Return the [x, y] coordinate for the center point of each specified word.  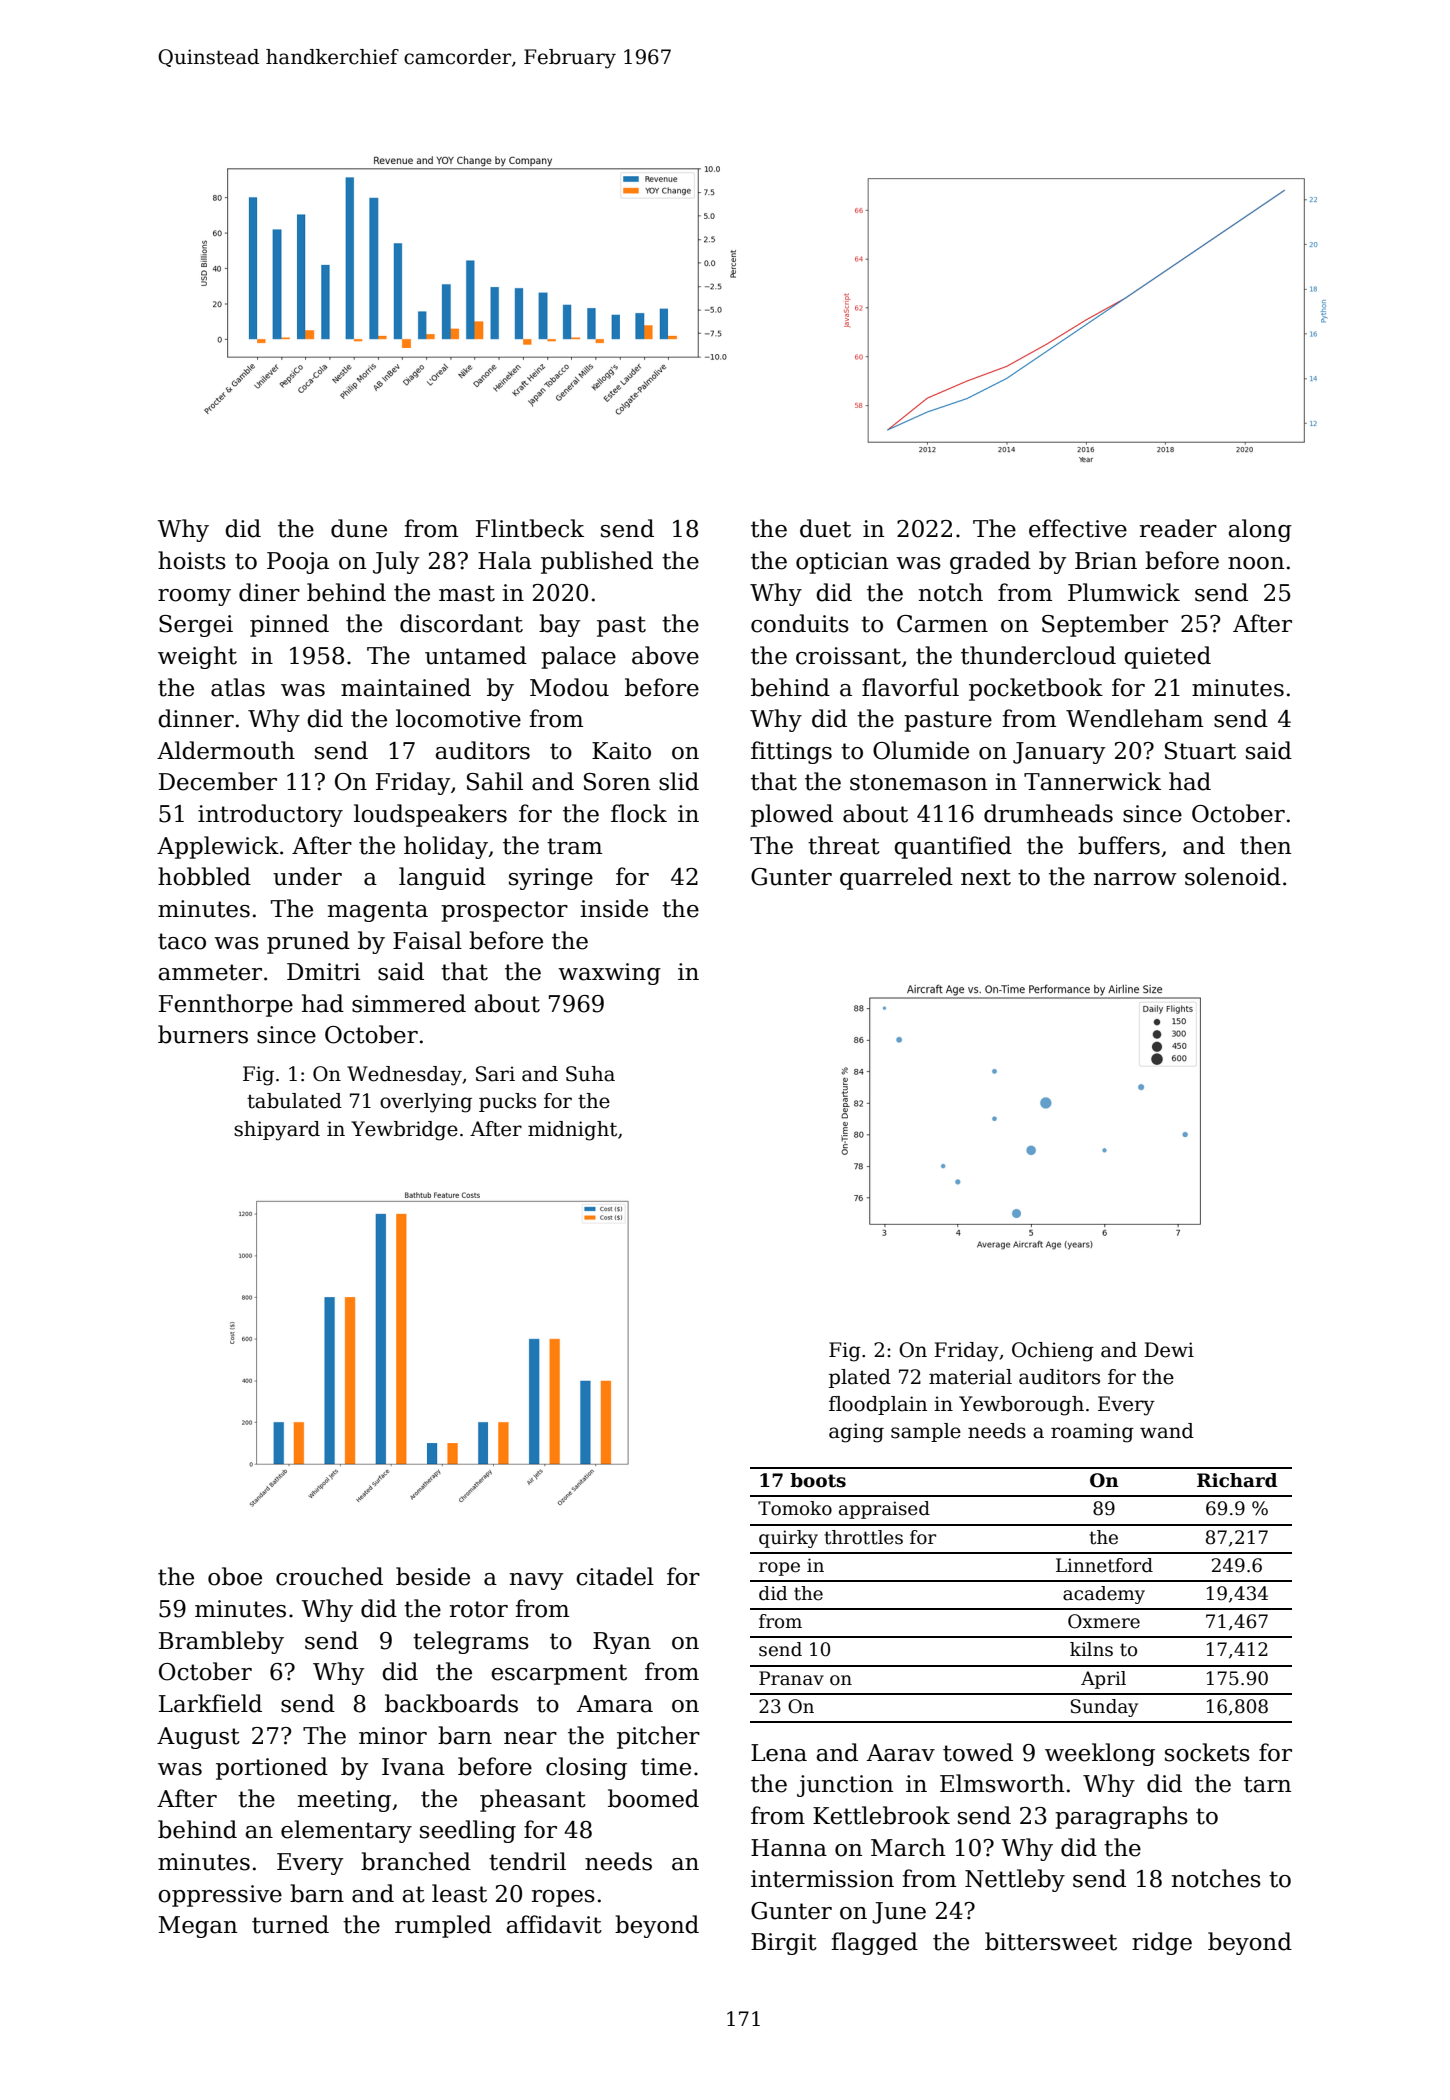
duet [825, 528]
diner [269, 592]
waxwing [609, 974]
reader [1178, 528]
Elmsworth [1002, 1783]
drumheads [1048, 813]
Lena [779, 1753]
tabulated [294, 1101]
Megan [198, 1927]
